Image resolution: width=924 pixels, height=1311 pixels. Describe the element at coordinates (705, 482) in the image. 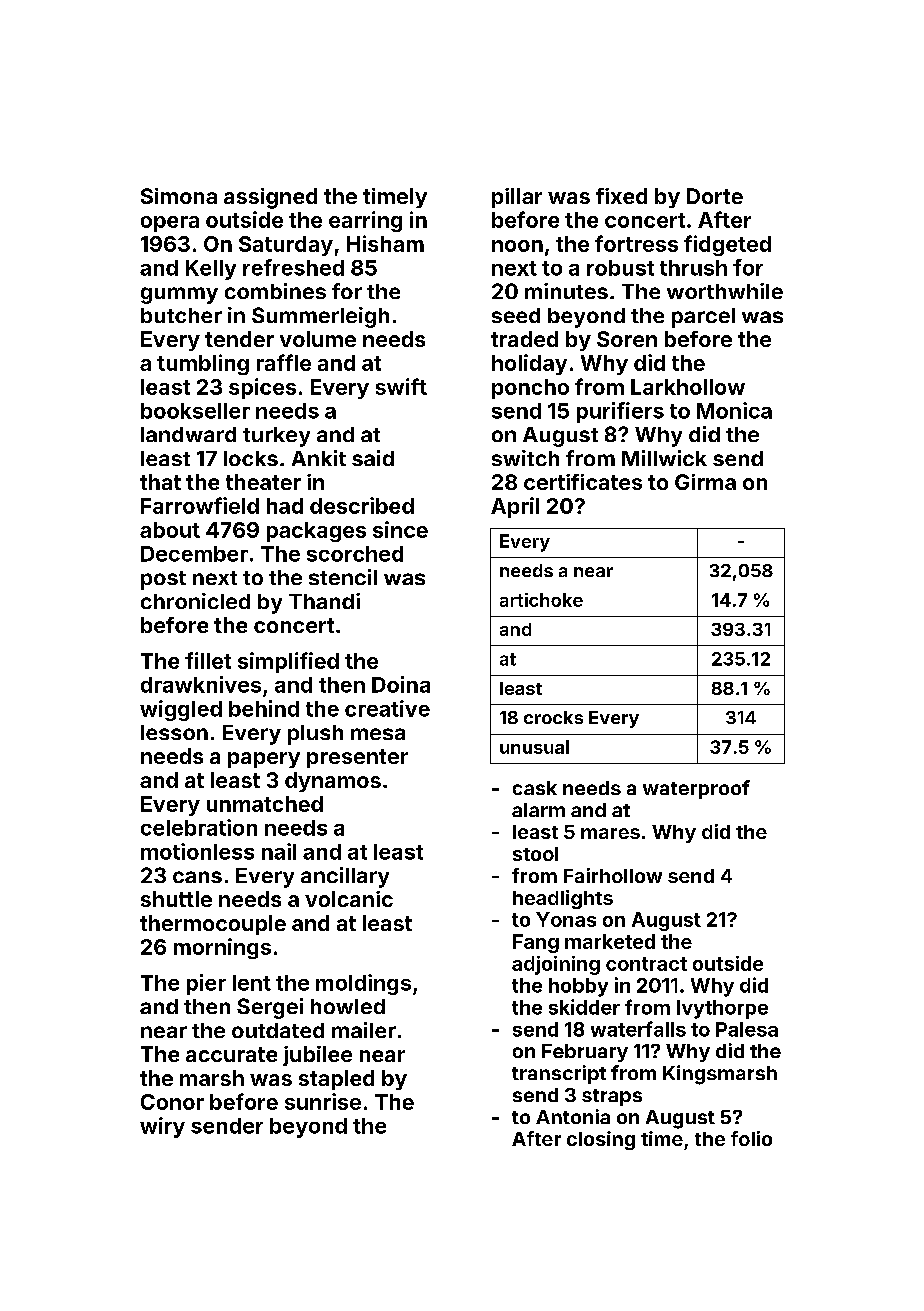

I see `Girma` at that location.
